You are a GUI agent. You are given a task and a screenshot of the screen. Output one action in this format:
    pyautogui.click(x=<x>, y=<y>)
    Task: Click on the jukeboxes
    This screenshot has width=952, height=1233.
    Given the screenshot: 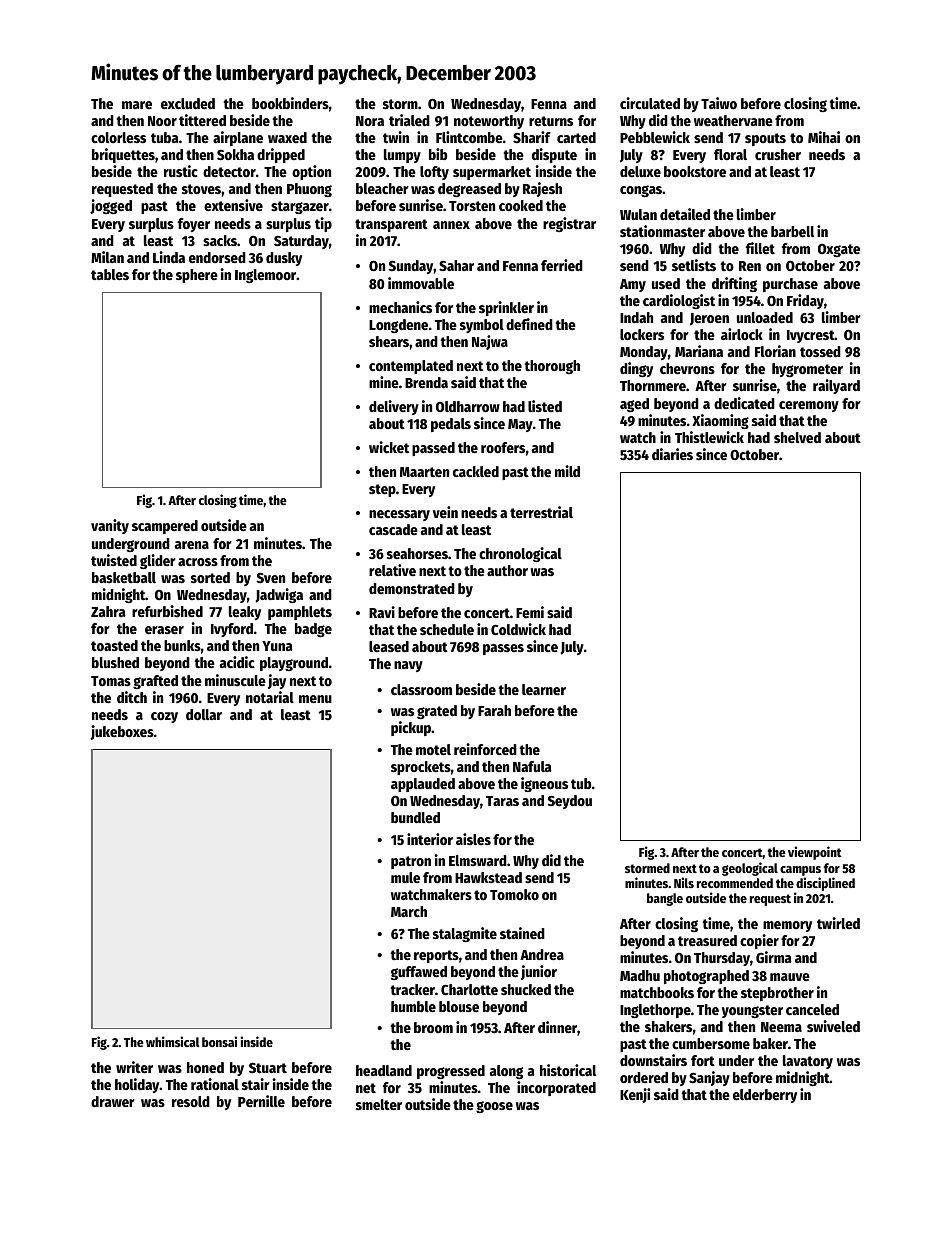 What is the action you would take?
    pyautogui.click(x=122, y=732)
